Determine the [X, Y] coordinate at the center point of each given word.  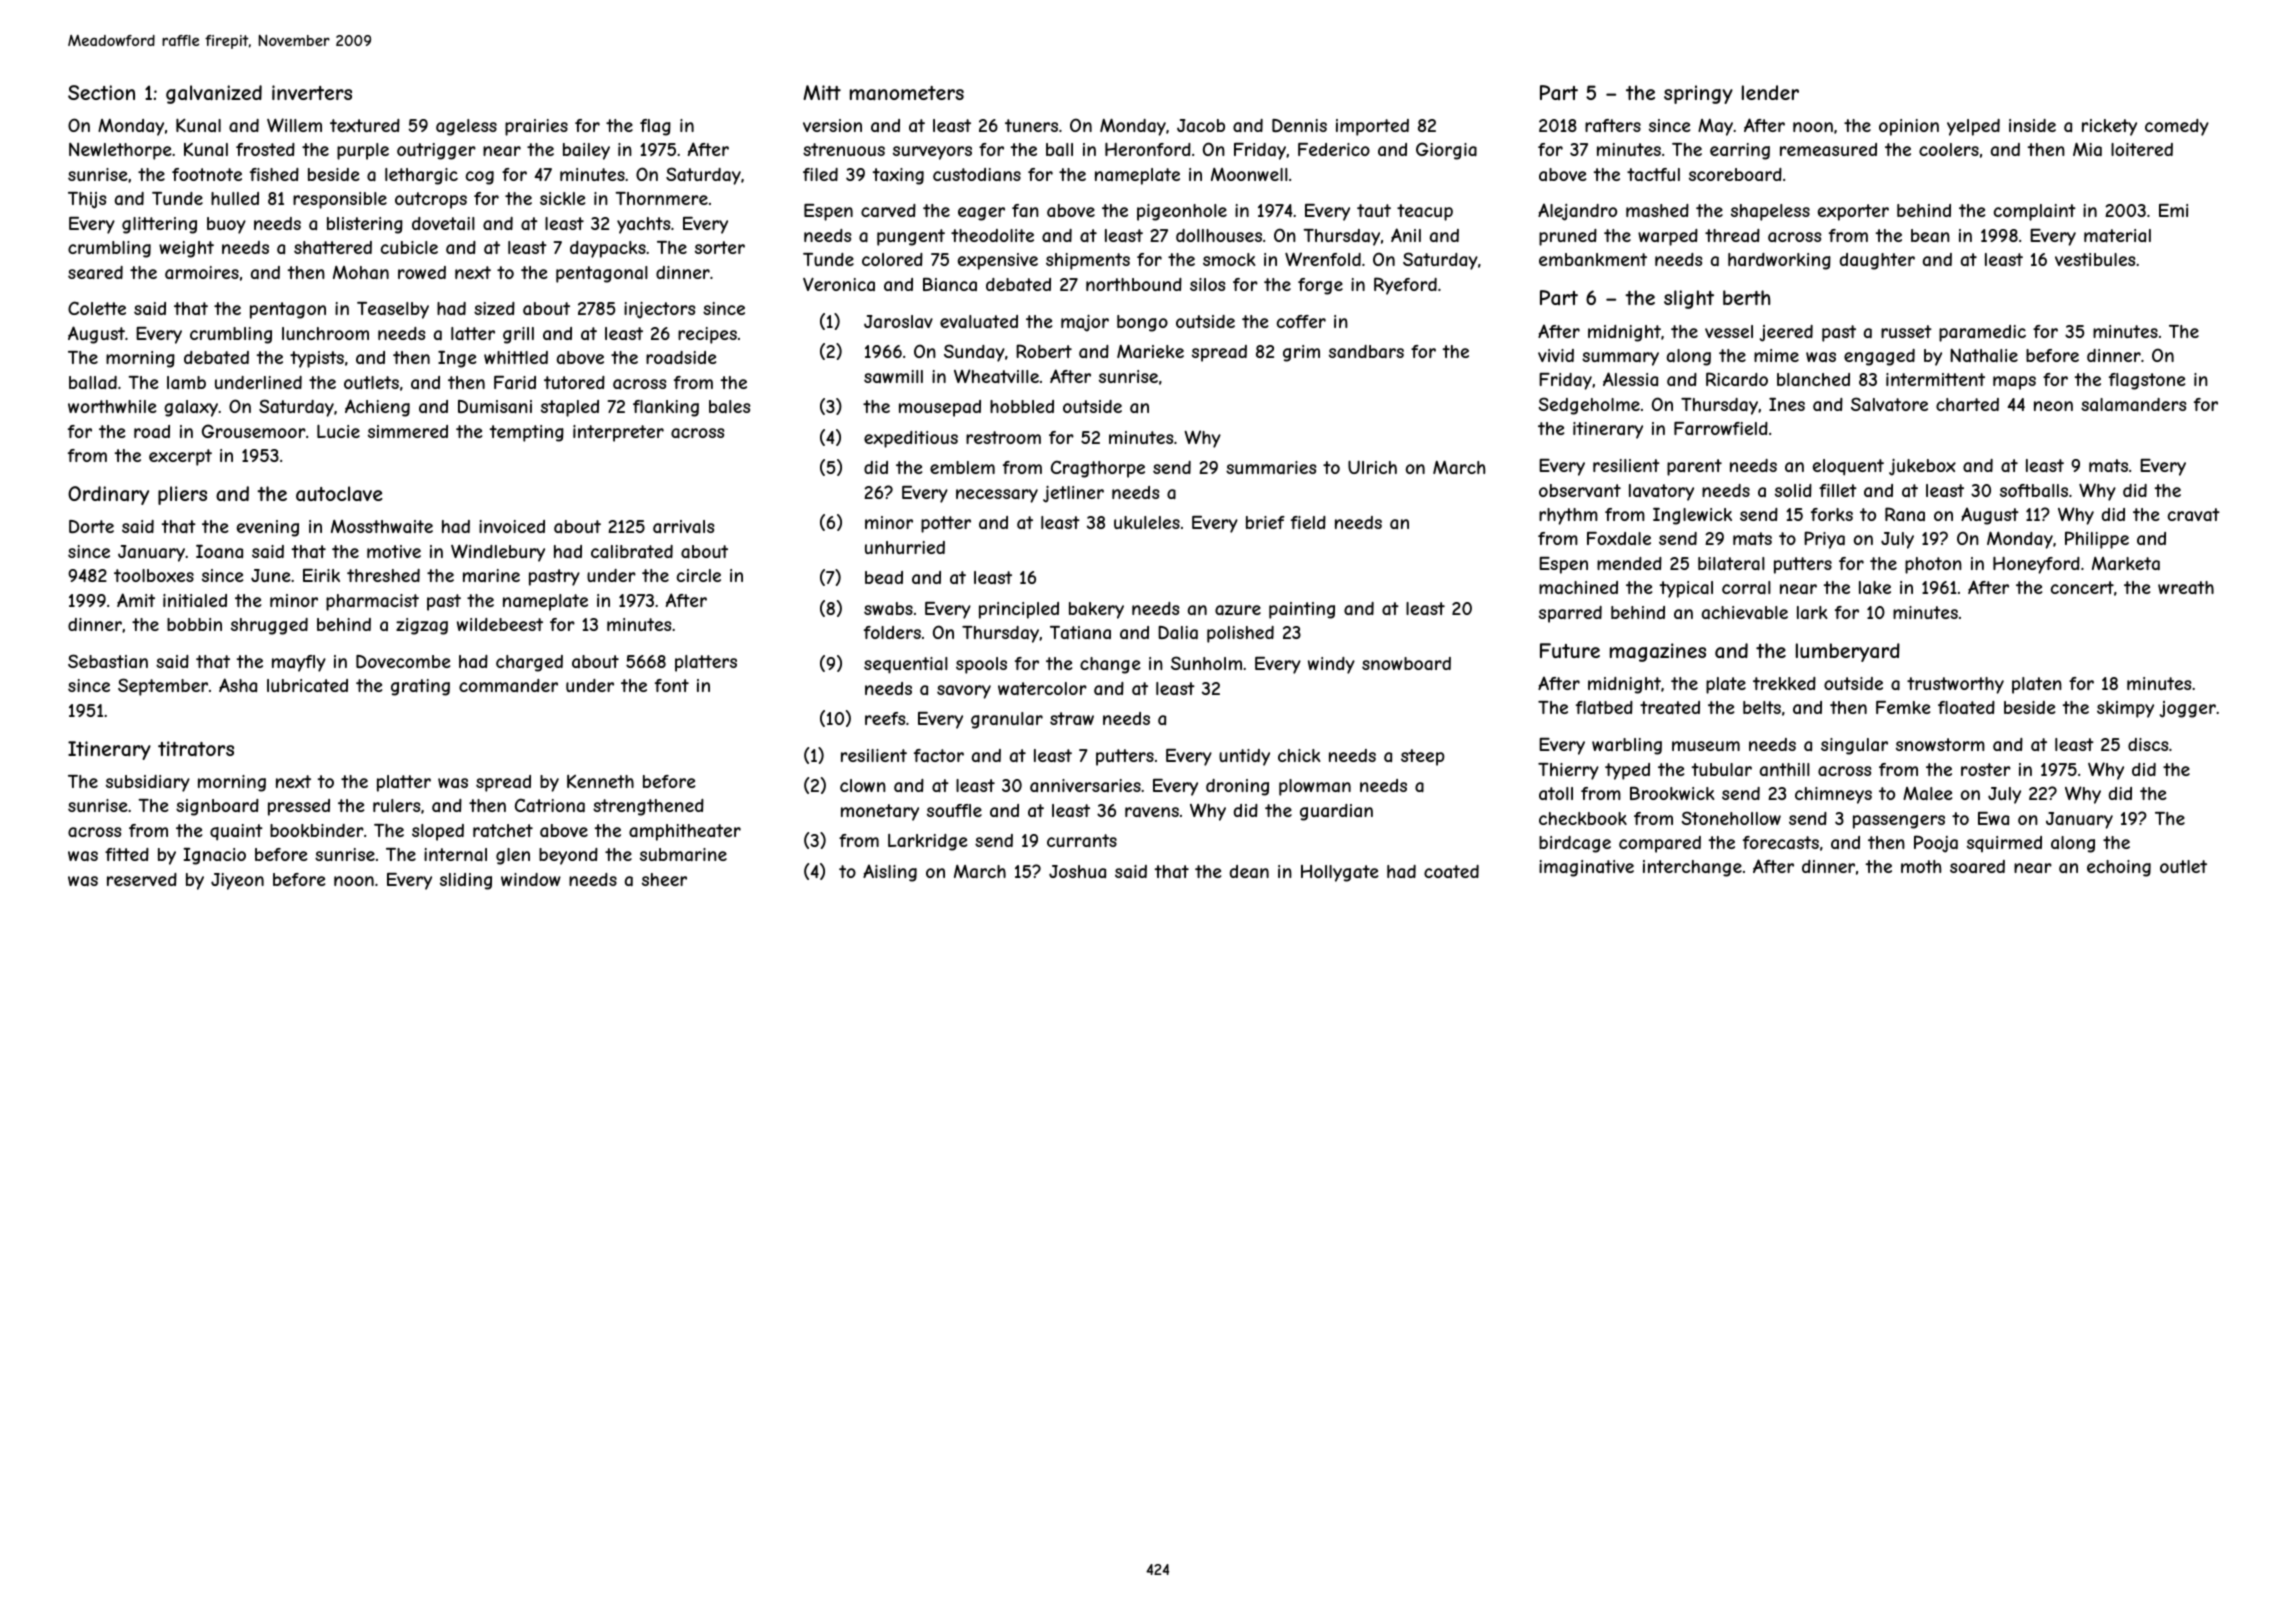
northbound [1134, 284]
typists [317, 359]
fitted [127, 854]
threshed [383, 575]
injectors [659, 310]
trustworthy [1955, 685]
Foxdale [1619, 538]
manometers [907, 93]
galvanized [214, 94]
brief [1265, 522]
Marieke [1150, 351]
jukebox [1922, 467]
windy [1331, 665]
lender [1770, 92]
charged [529, 663]
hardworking [1779, 261]
